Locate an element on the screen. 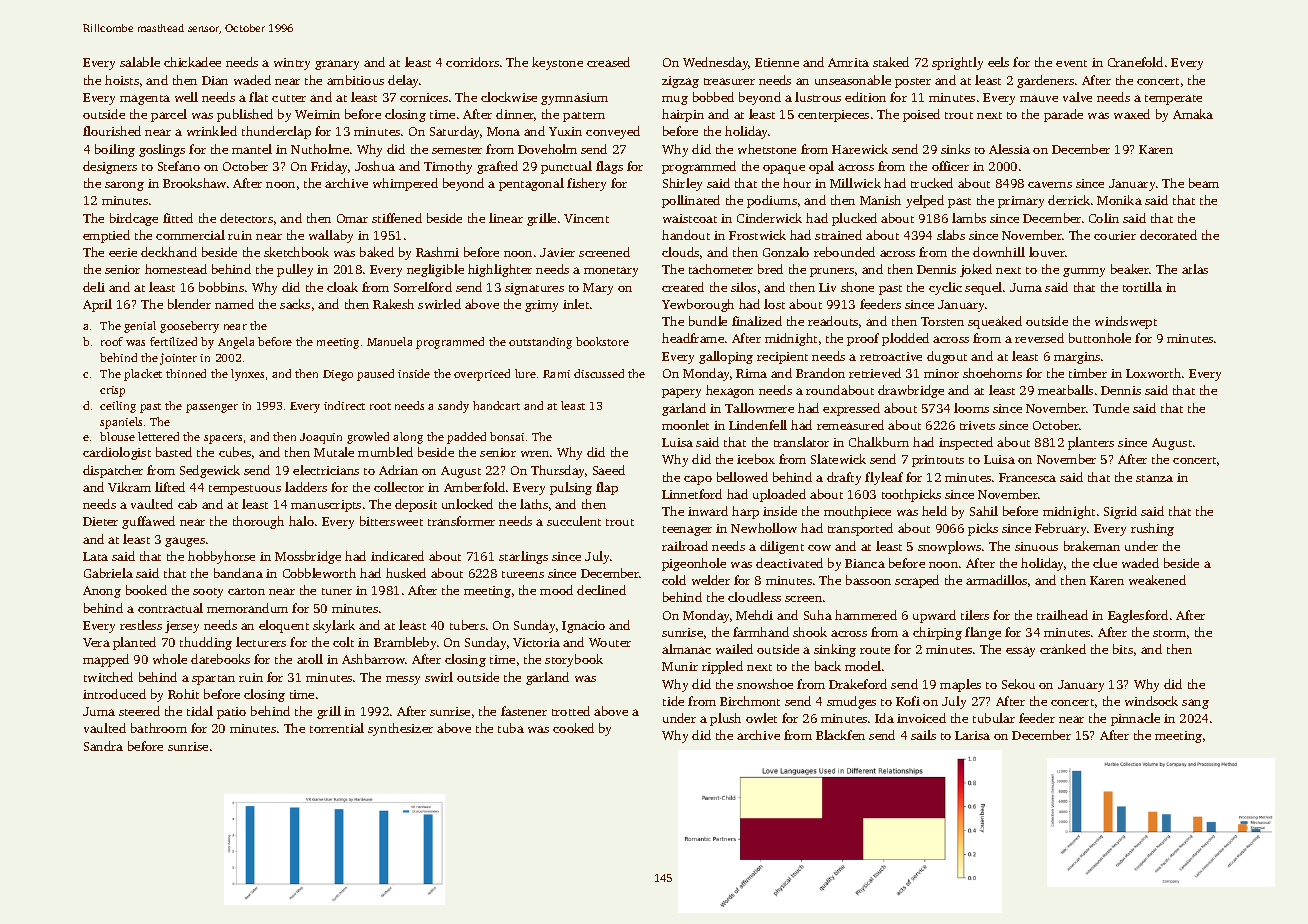 Image resolution: width=1308 pixels, height=924 pixels. Manuela is located at coordinates (389, 341).
